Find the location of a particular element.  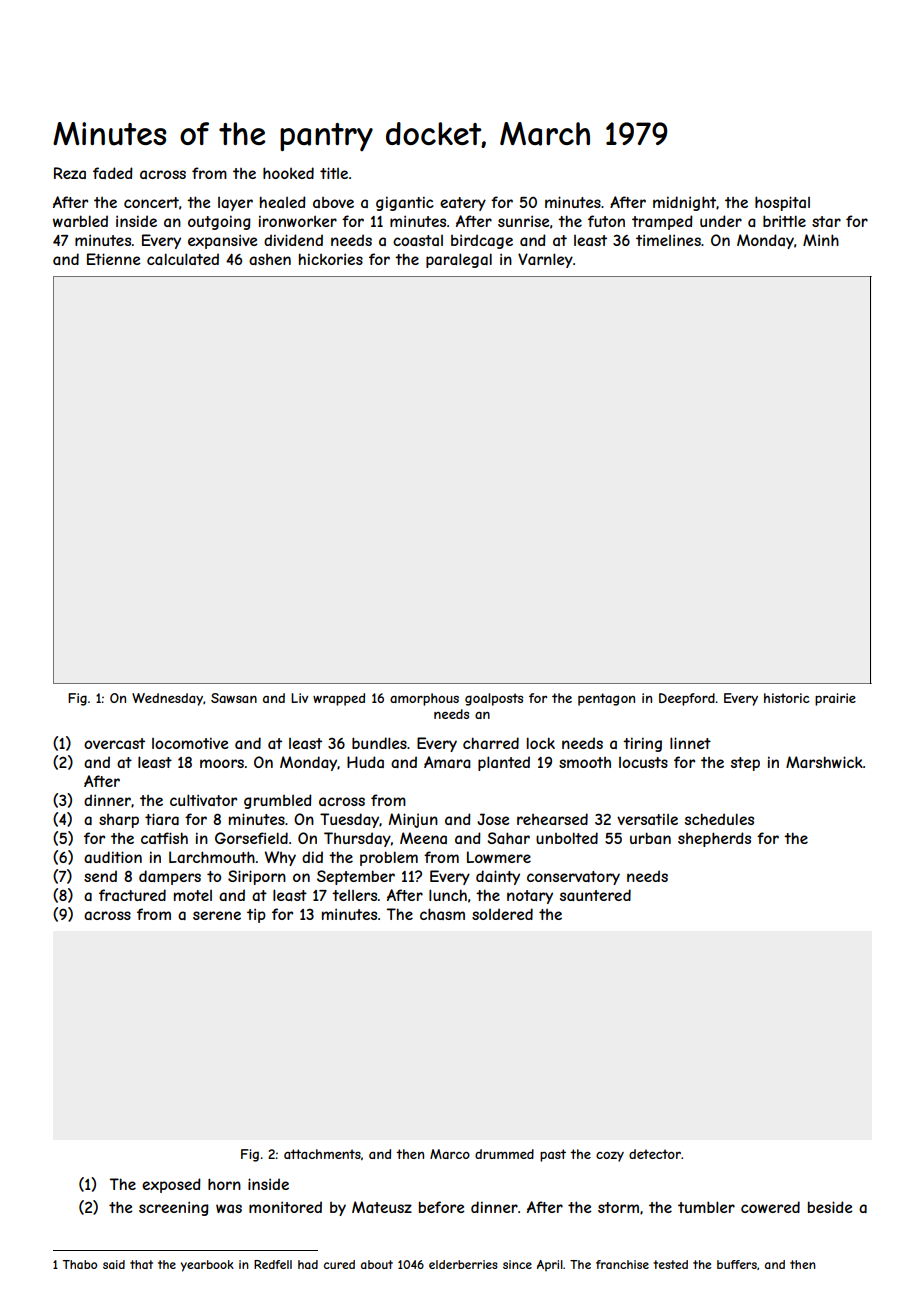

Etienne is located at coordinates (114, 259).
